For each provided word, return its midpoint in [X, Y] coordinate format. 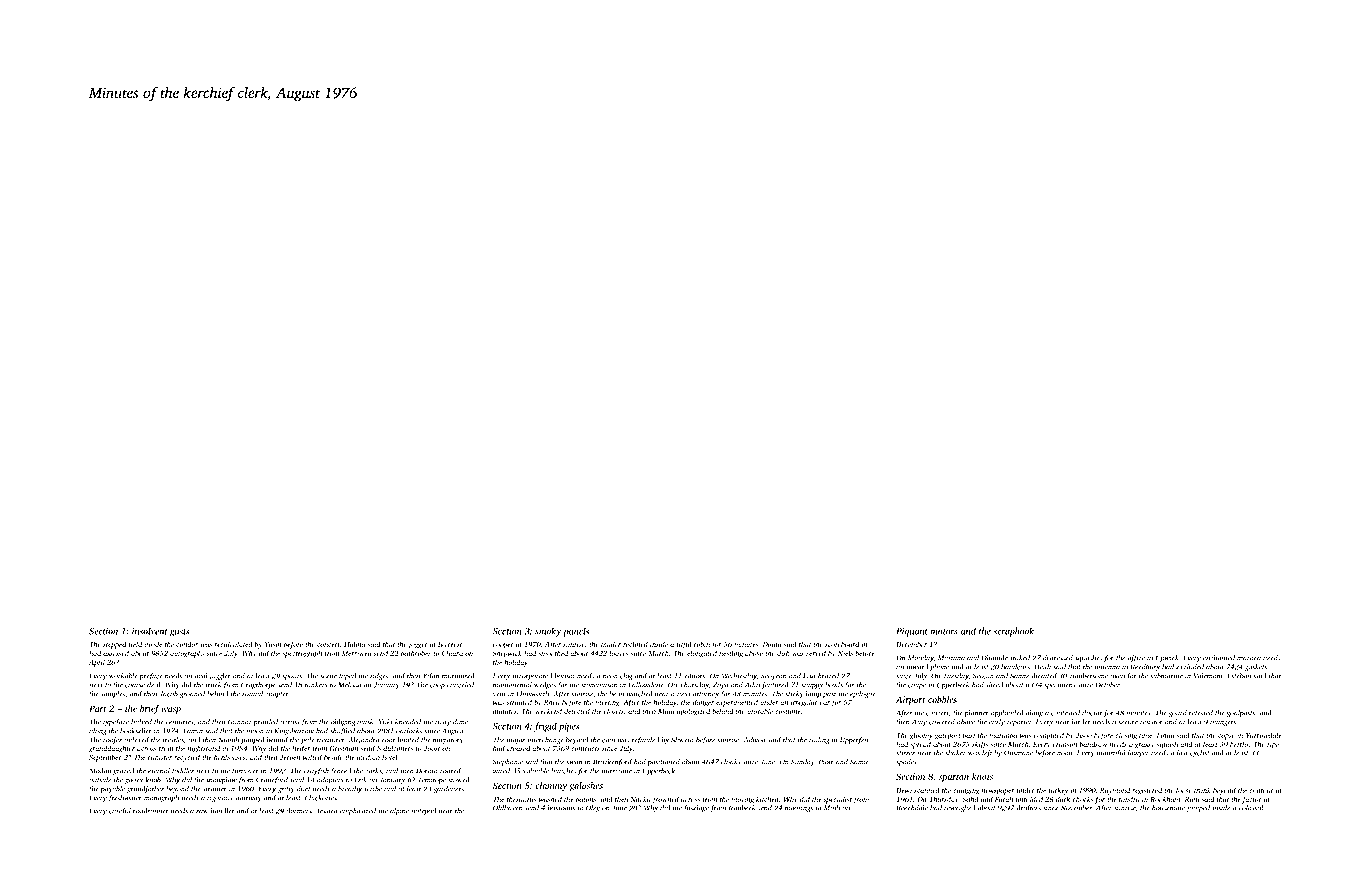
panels [576, 632]
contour [1261, 791]
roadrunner [151, 811]
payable [112, 790]
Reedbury [1145, 668]
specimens [1059, 685]
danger [703, 703]
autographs [187, 654]
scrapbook [1013, 632]
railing [819, 740]
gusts [179, 633]
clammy [551, 786]
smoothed [553, 653]
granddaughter [112, 749]
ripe [1273, 745]
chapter [277, 694]
